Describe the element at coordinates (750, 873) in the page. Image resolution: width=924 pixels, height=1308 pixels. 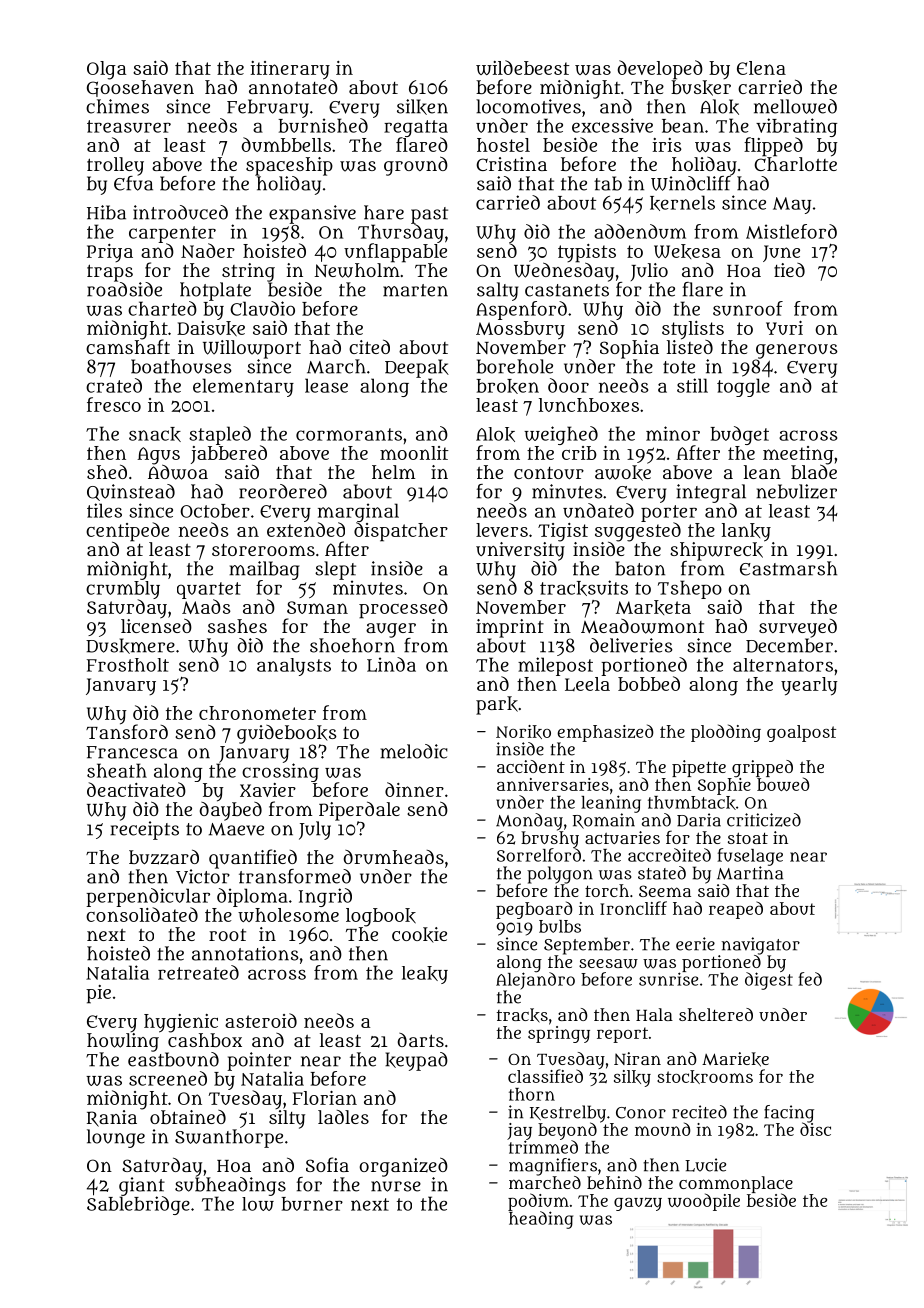
I see `Martina` at that location.
